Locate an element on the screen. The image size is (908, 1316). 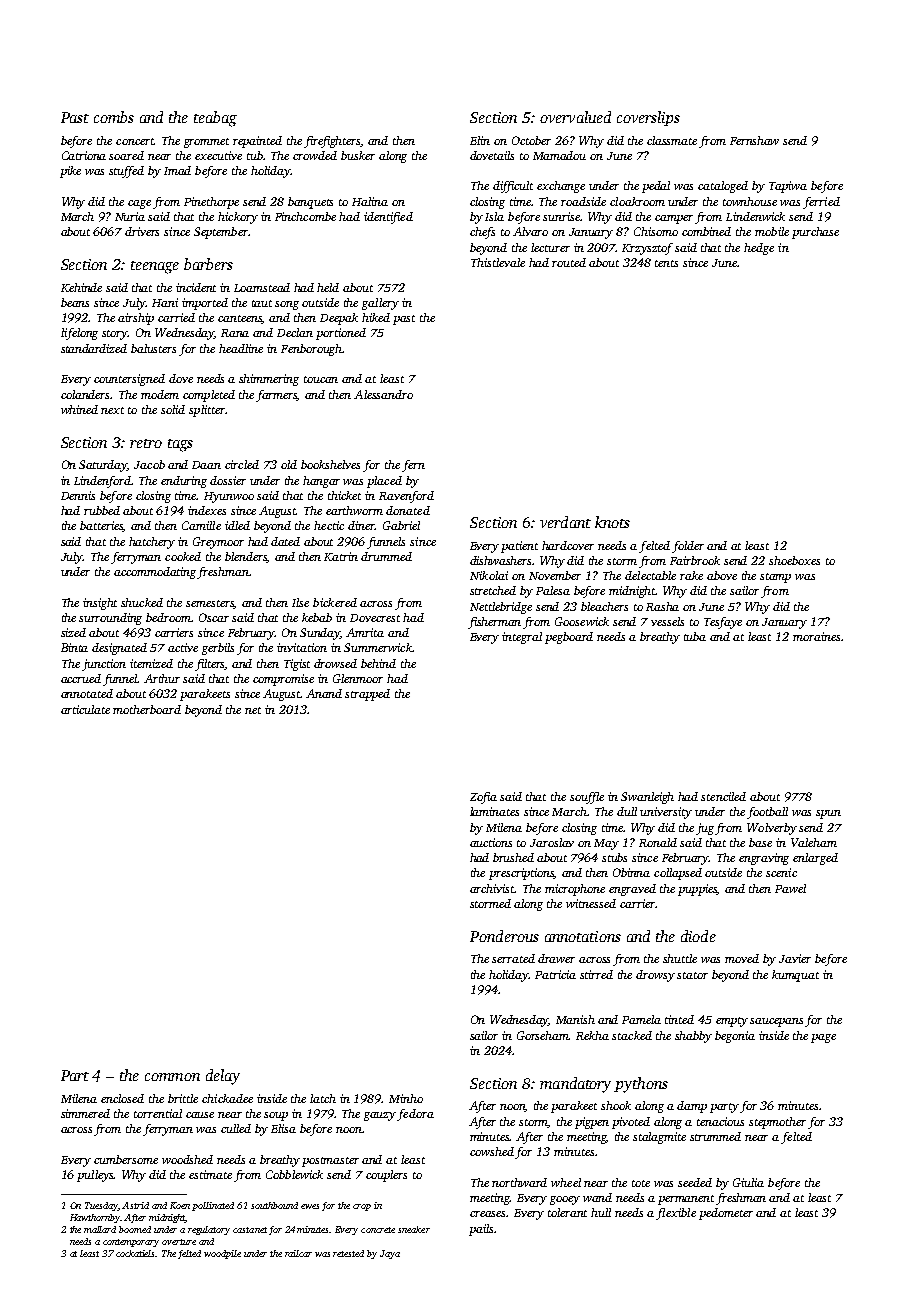
combs is located at coordinates (114, 117).
